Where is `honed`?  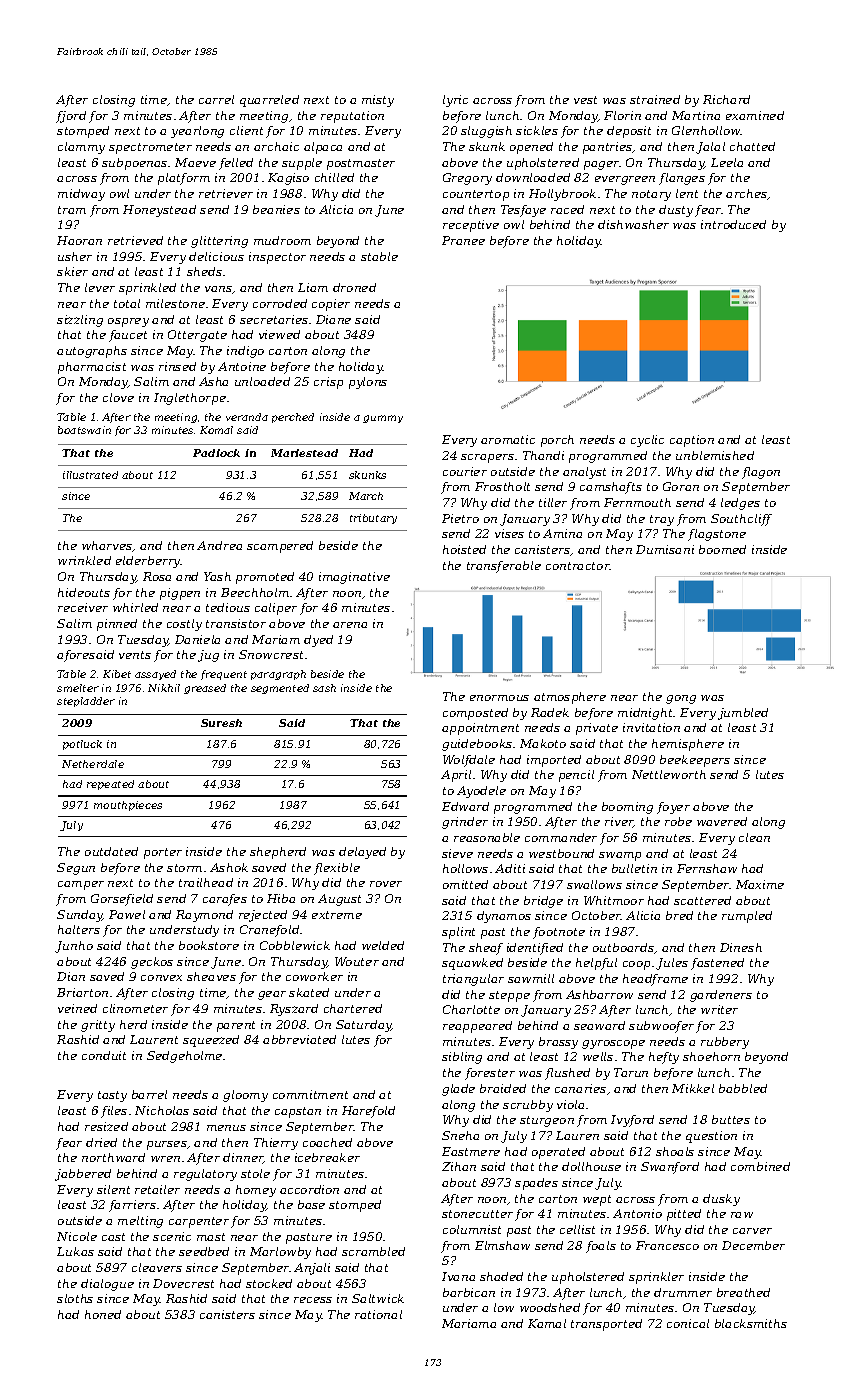
honed is located at coordinates (103, 1314).
